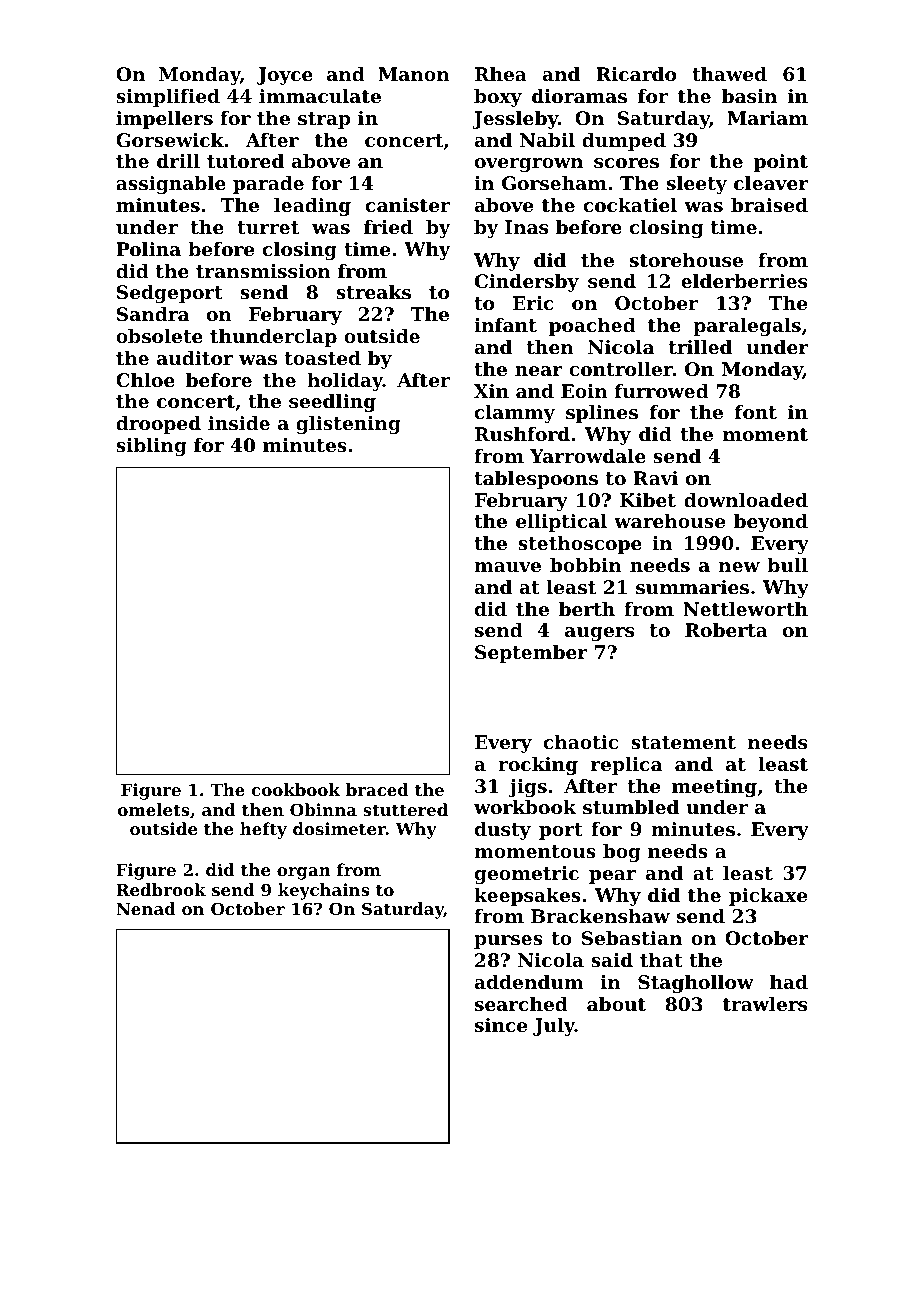  I want to click on since, so click(501, 1025).
